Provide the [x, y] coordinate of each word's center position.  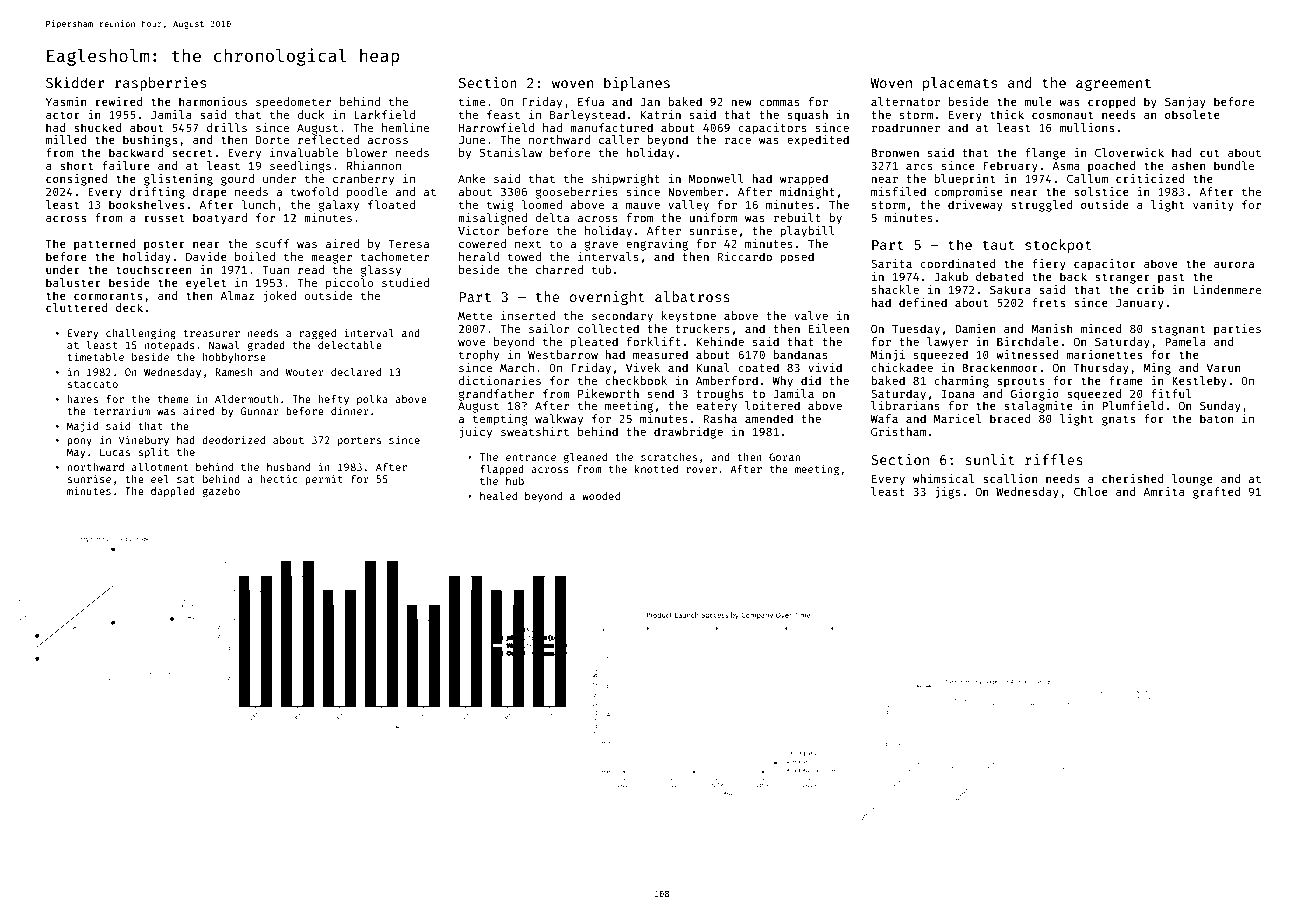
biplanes [637, 84]
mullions [1087, 127]
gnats [1118, 420]
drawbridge [688, 433]
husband [288, 467]
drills [227, 127]
